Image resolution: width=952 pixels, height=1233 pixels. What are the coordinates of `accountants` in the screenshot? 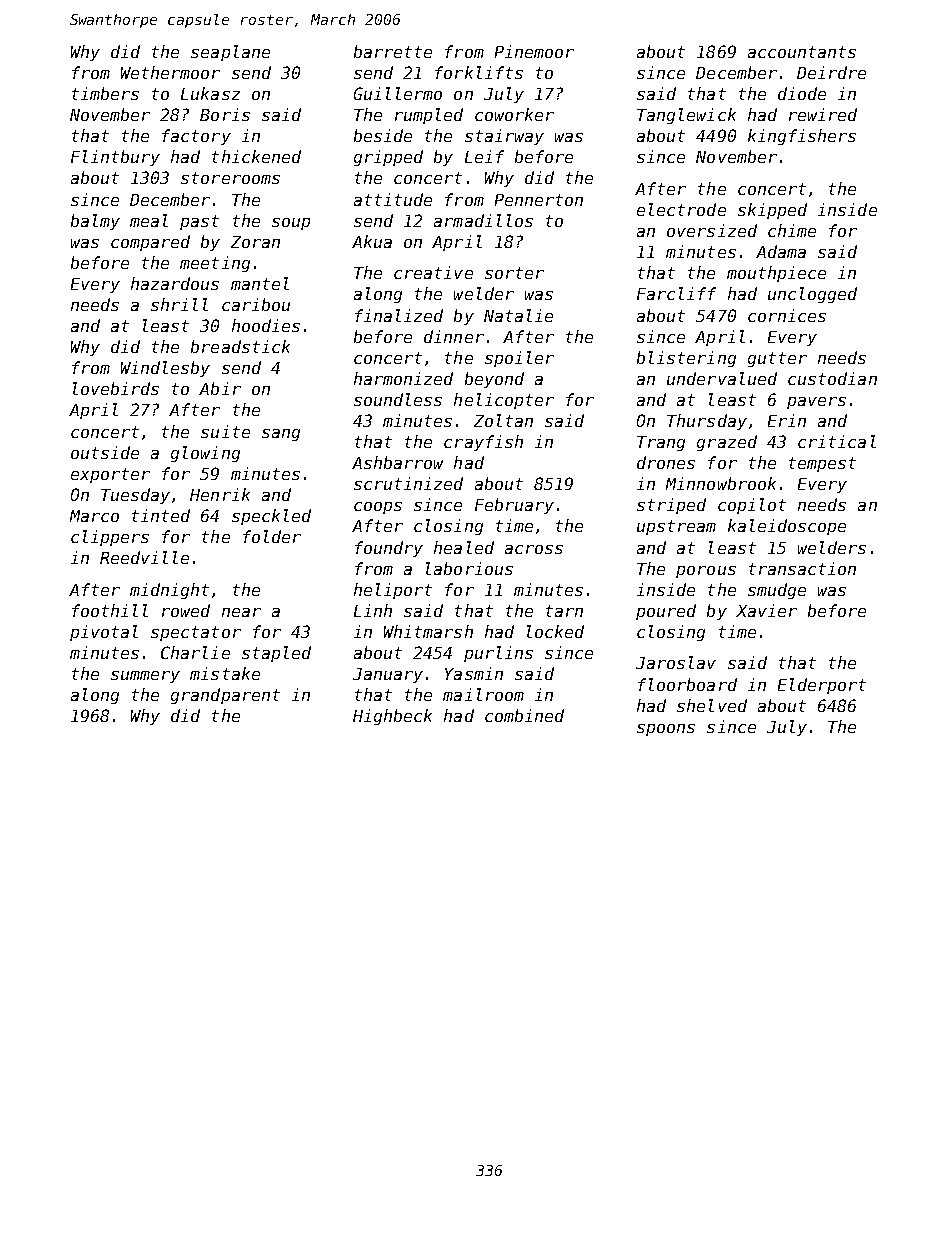 It's located at (802, 52).
